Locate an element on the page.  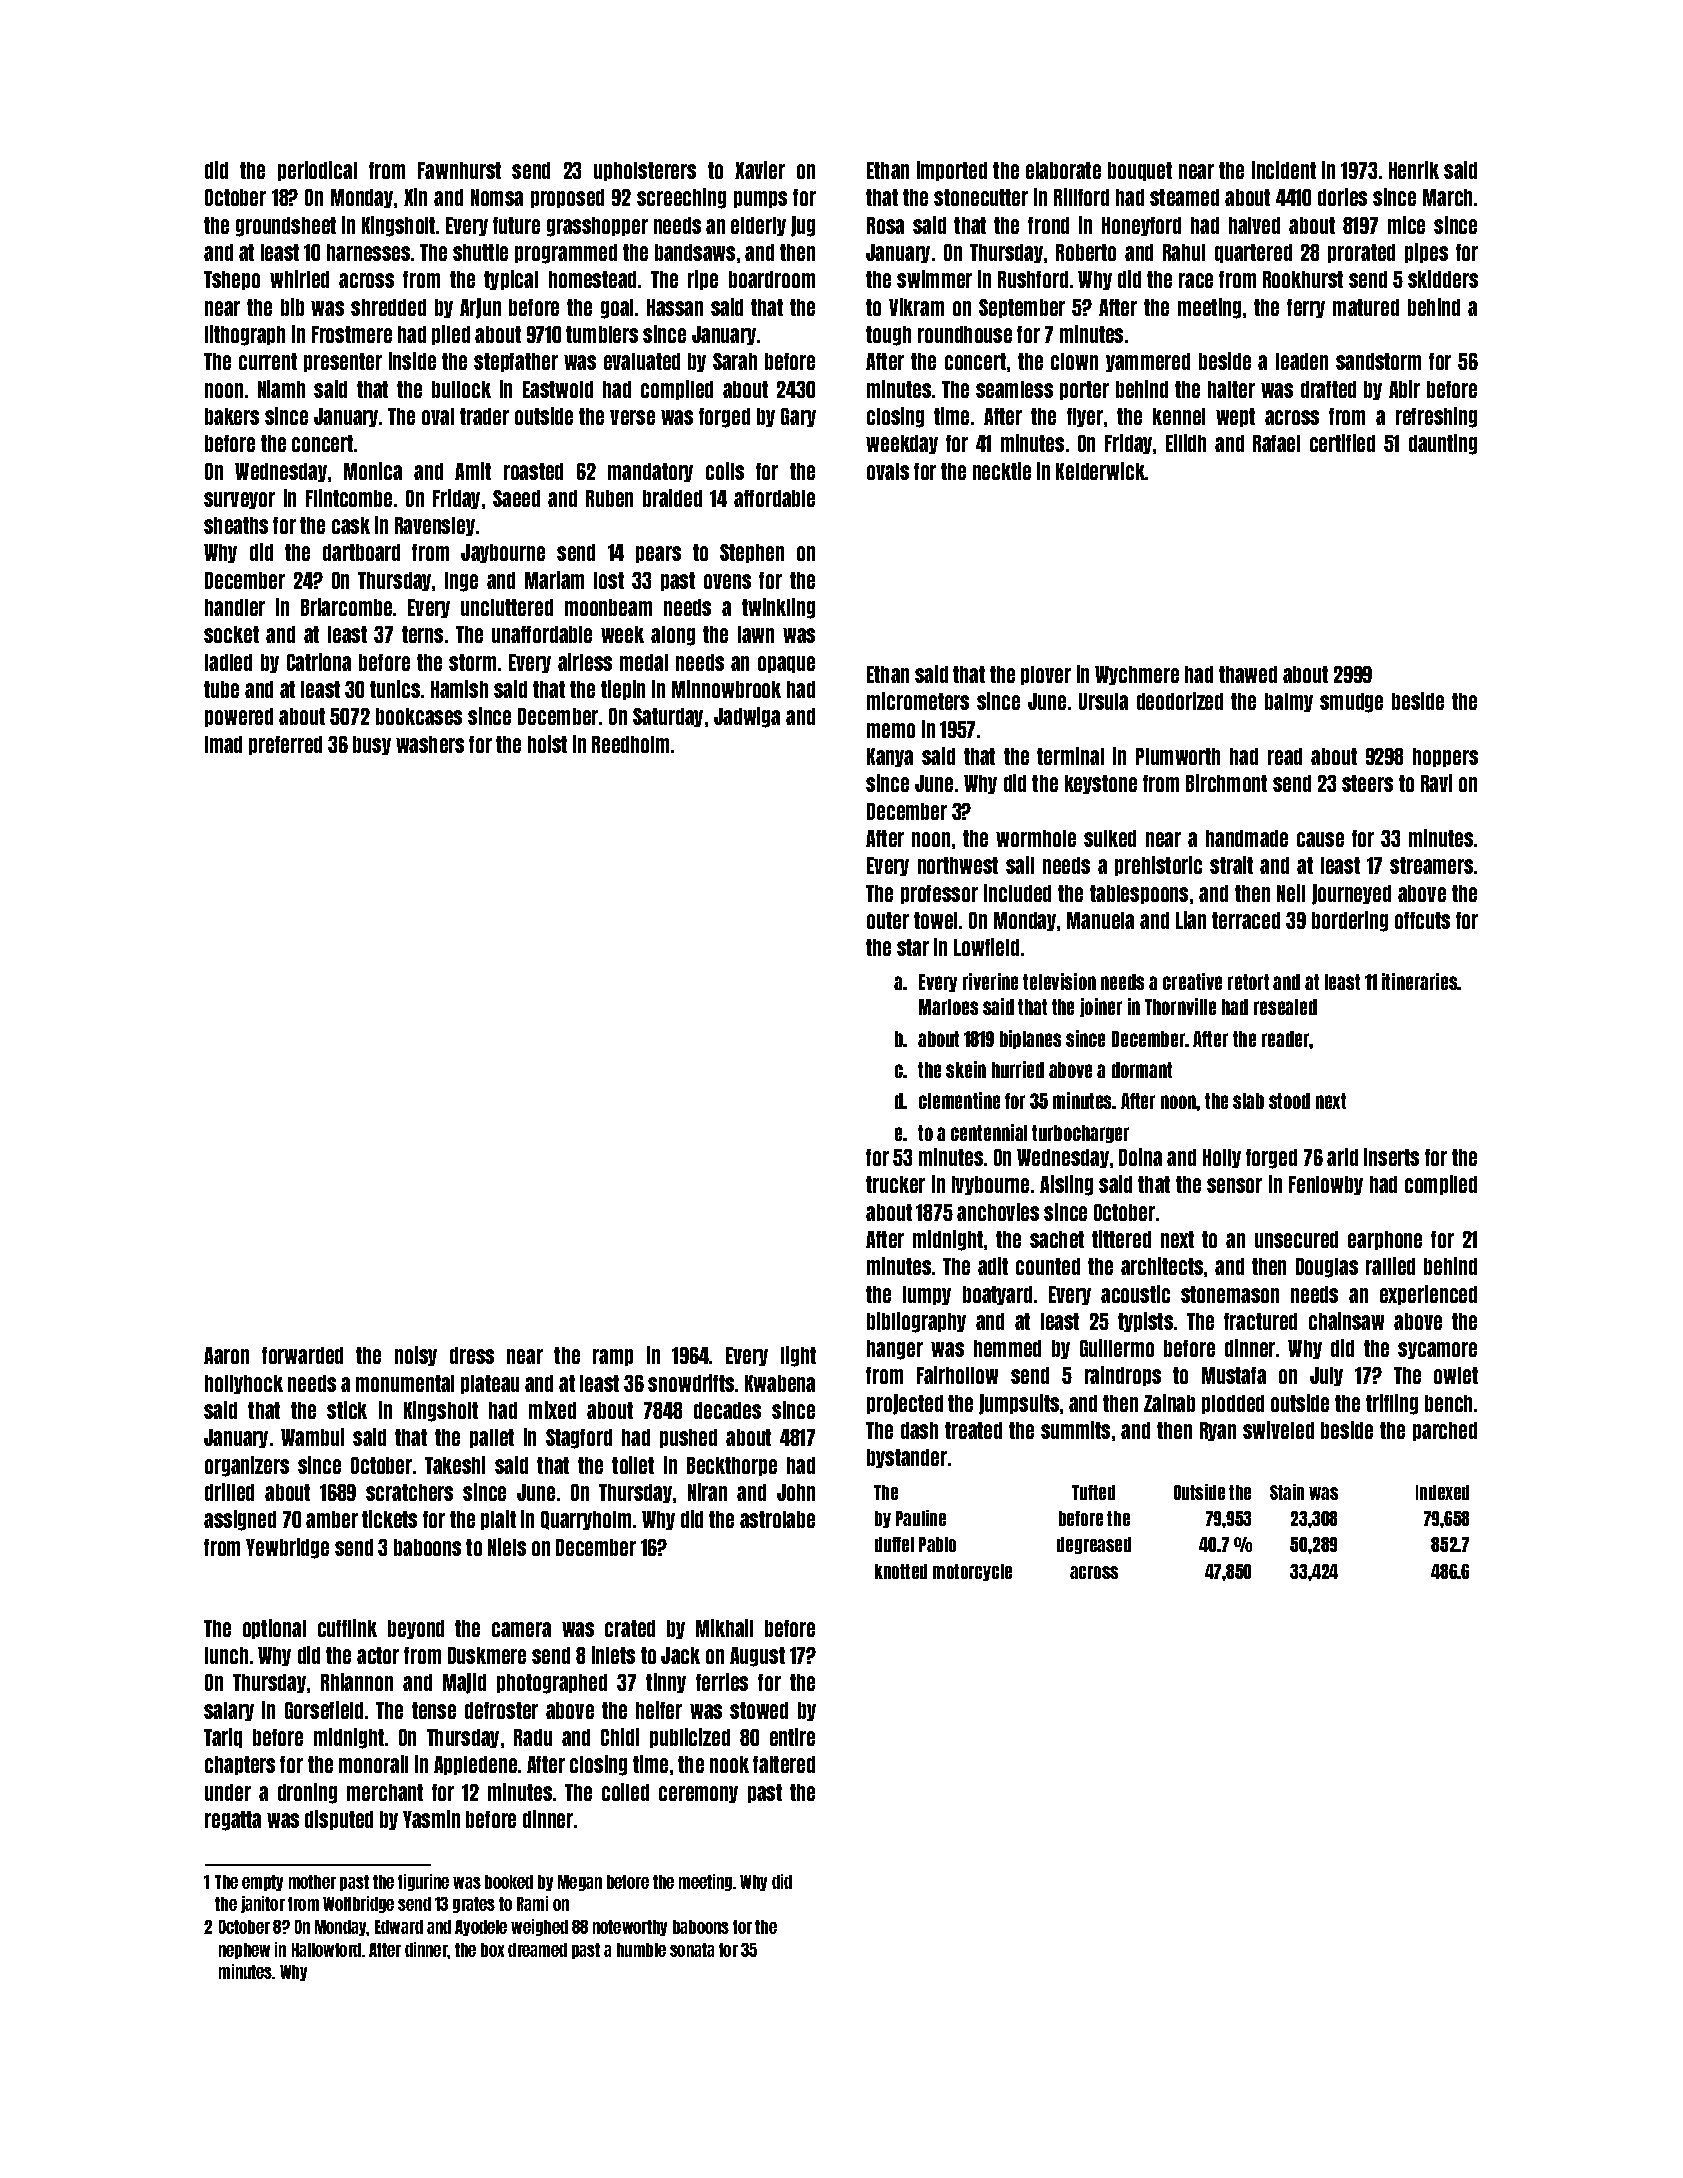
imported is located at coordinates (952, 171).
